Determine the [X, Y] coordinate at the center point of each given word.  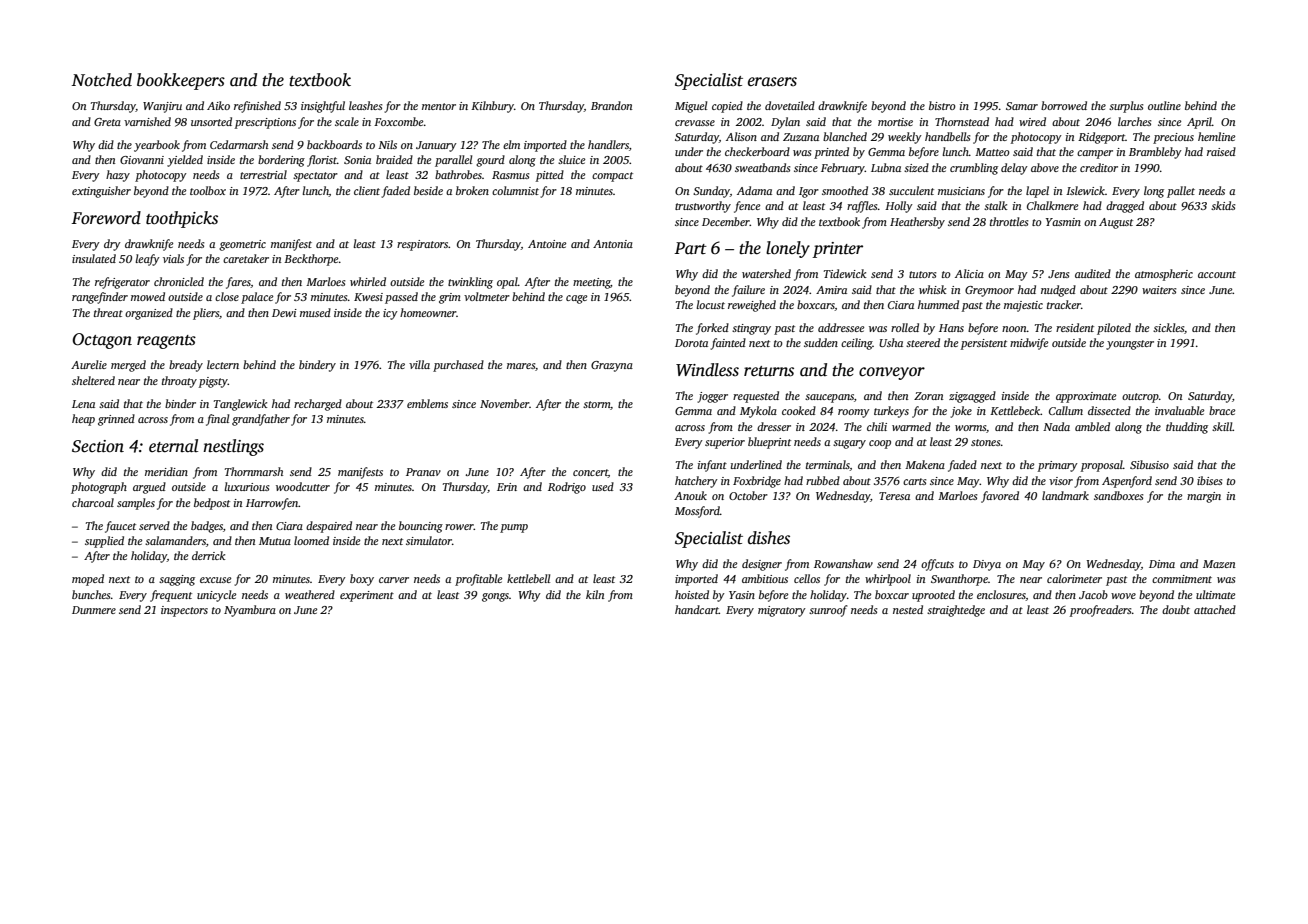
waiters [1159, 290]
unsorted [211, 121]
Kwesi [368, 297]
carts [914, 481]
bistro [942, 105]
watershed [766, 273]
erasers [772, 82]
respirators [423, 245]
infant [712, 466]
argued [149, 488]
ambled [1092, 426]
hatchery [696, 482]
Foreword [106, 218]
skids [1223, 205]
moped [88, 580]
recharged [318, 405]
